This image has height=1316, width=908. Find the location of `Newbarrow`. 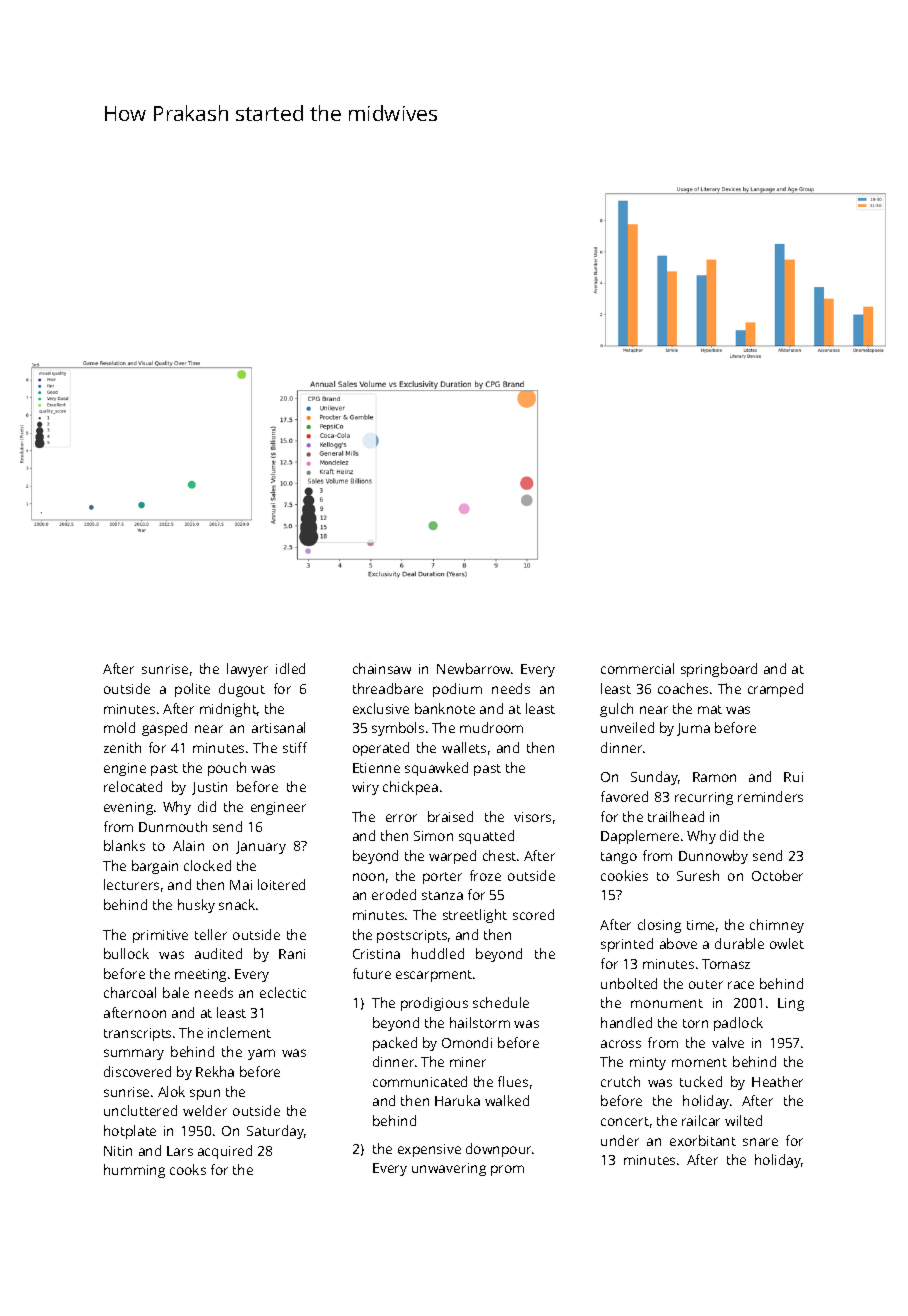

Newbarrow is located at coordinates (474, 668).
